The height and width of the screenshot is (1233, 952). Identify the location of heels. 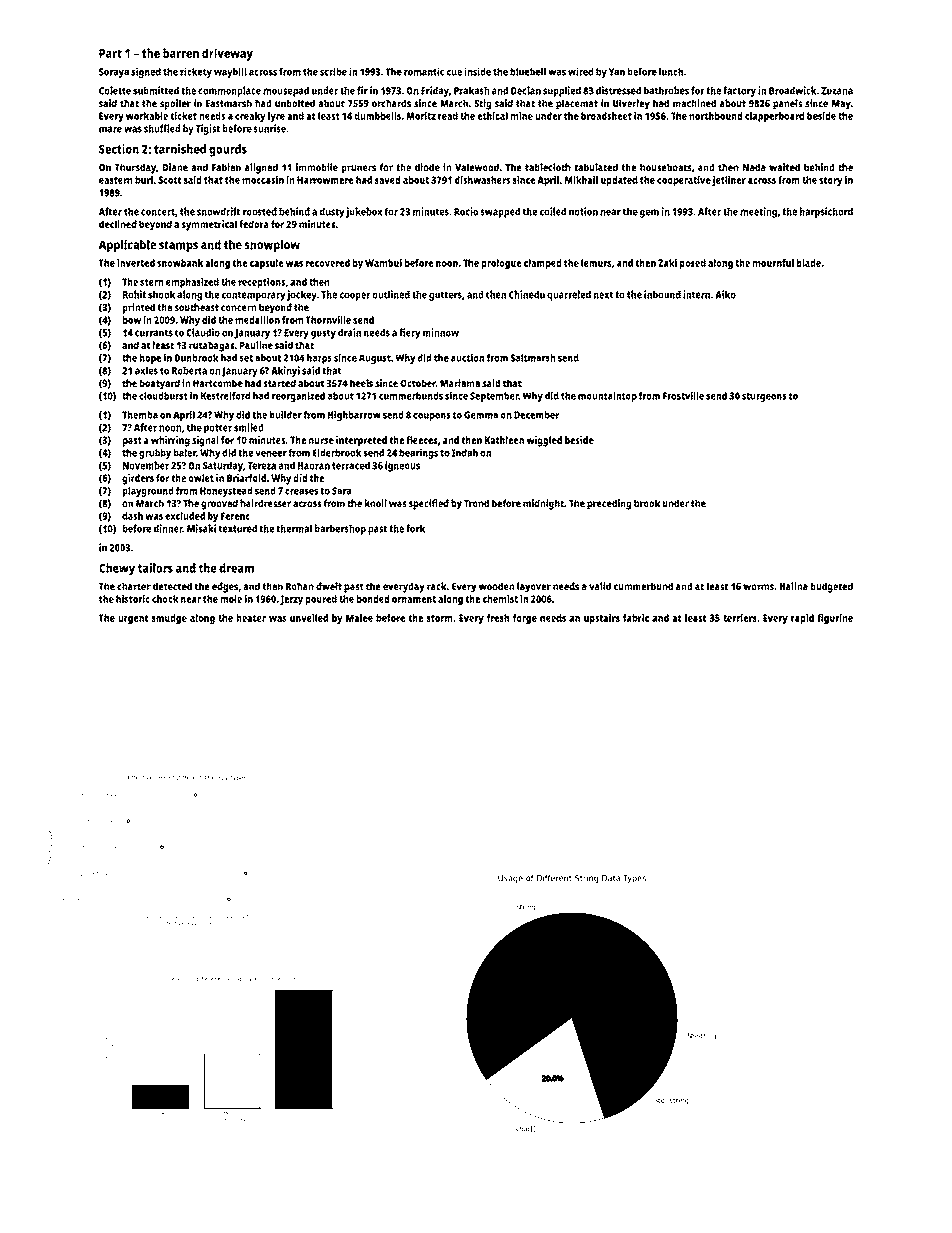
(361, 383).
